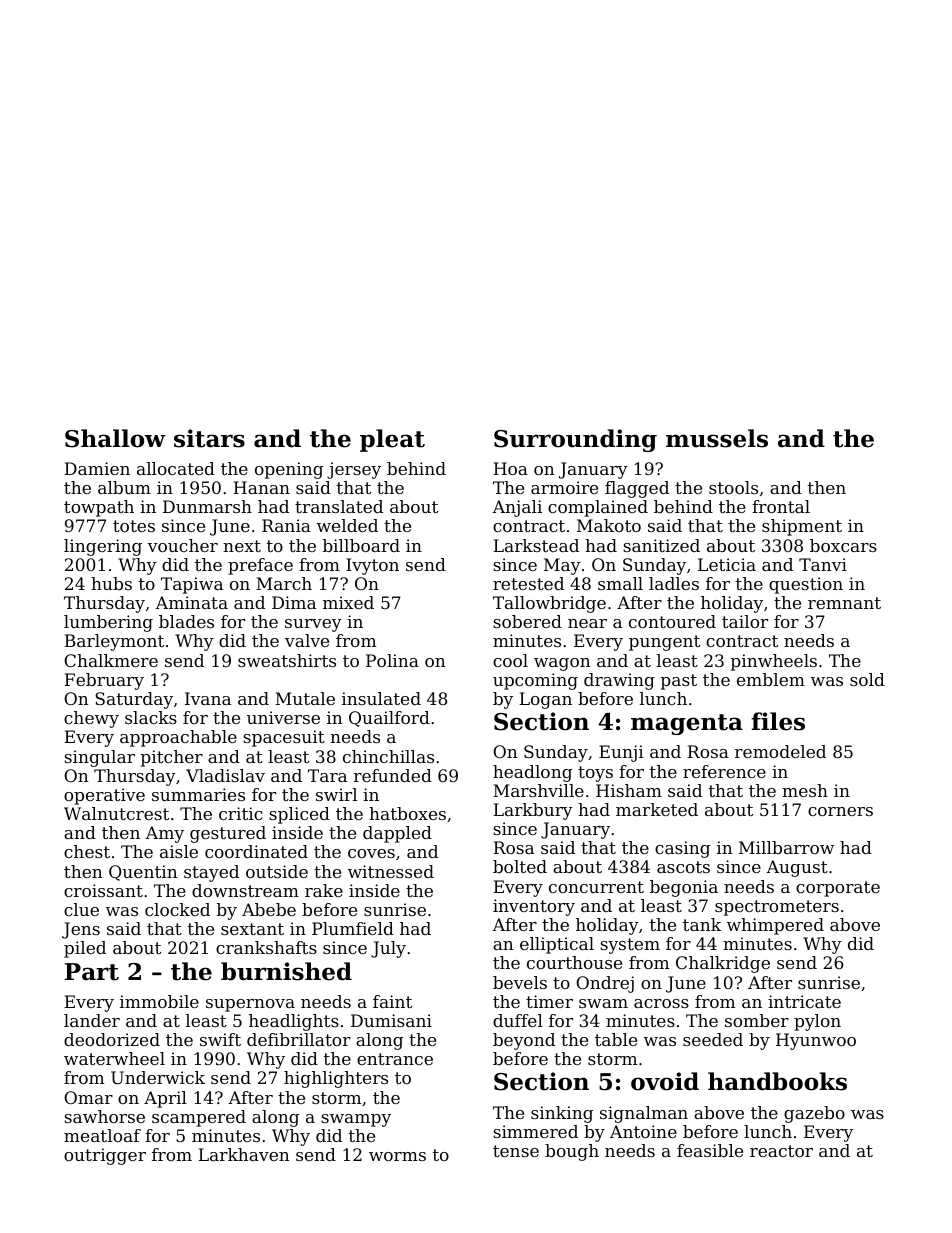 The height and width of the screenshot is (1233, 952). What do you see at coordinates (562, 1114) in the screenshot?
I see `sinking` at bounding box center [562, 1114].
